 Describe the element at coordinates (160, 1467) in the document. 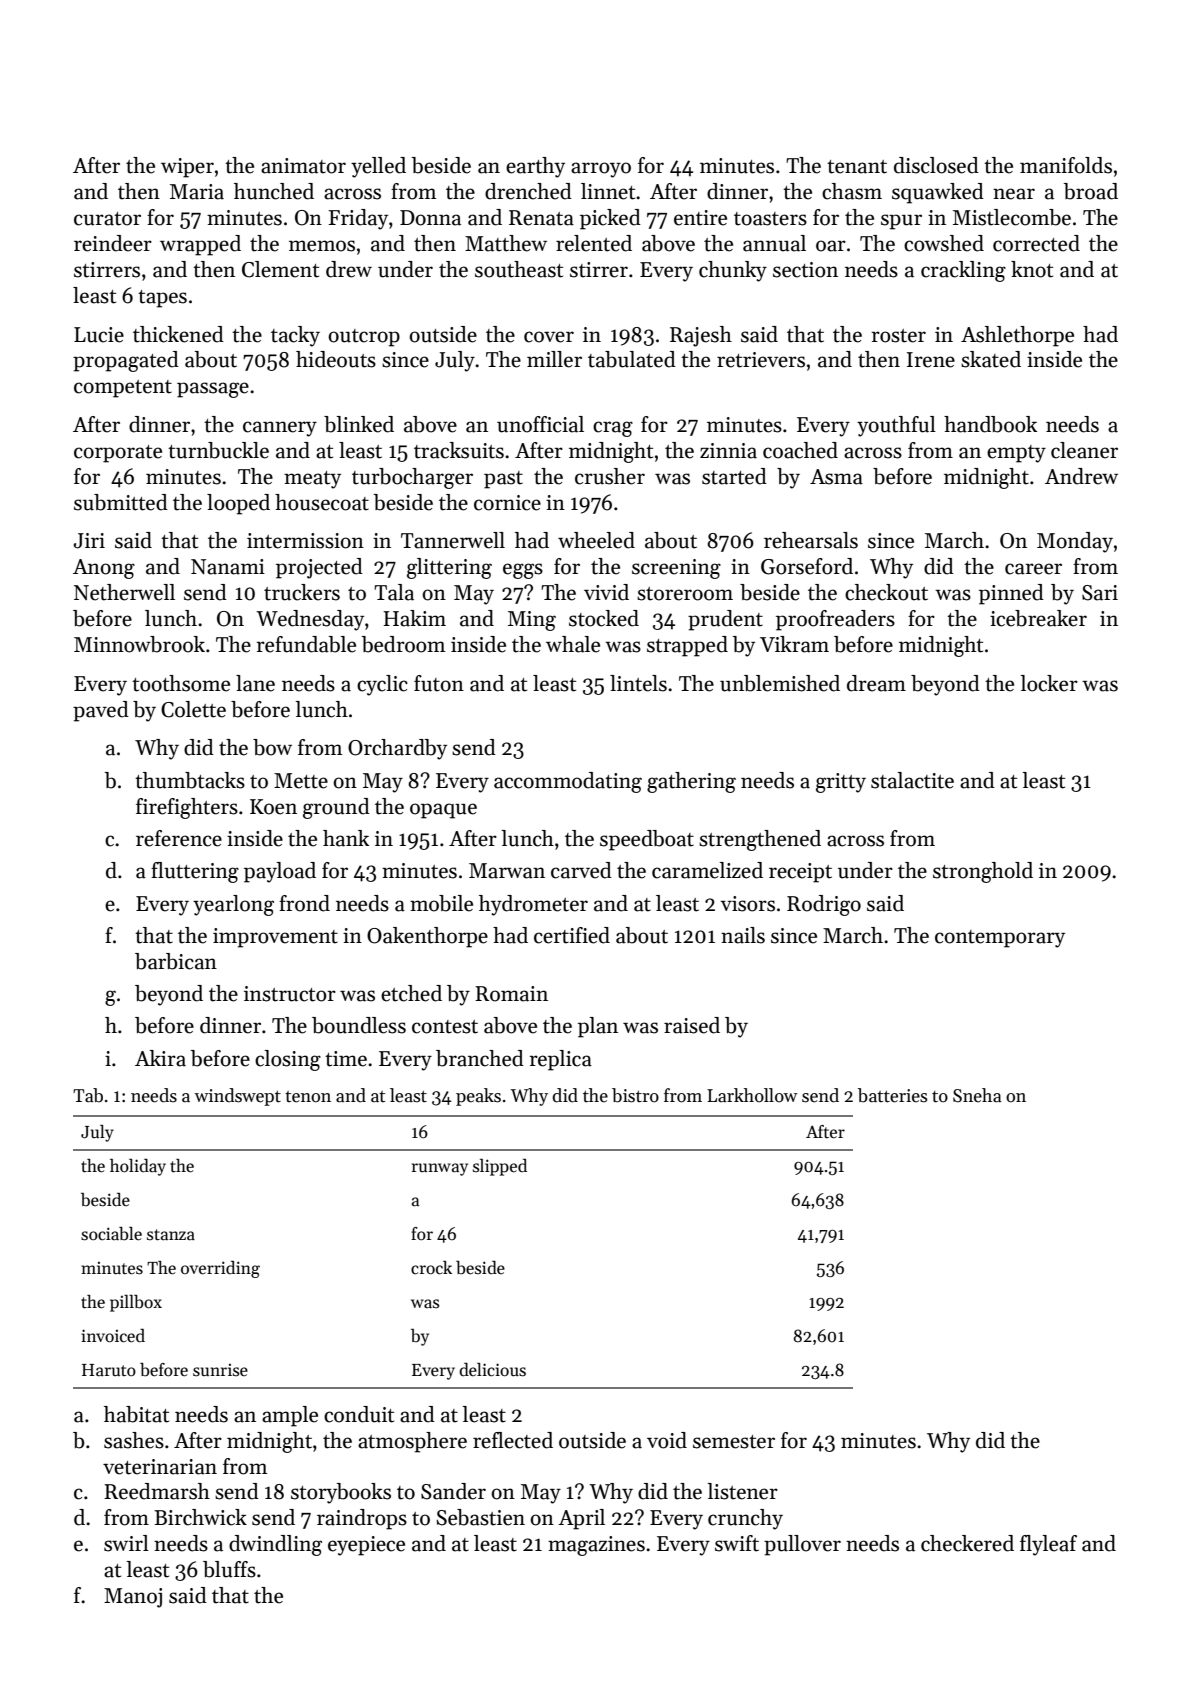

I see `veterinarian` at that location.
